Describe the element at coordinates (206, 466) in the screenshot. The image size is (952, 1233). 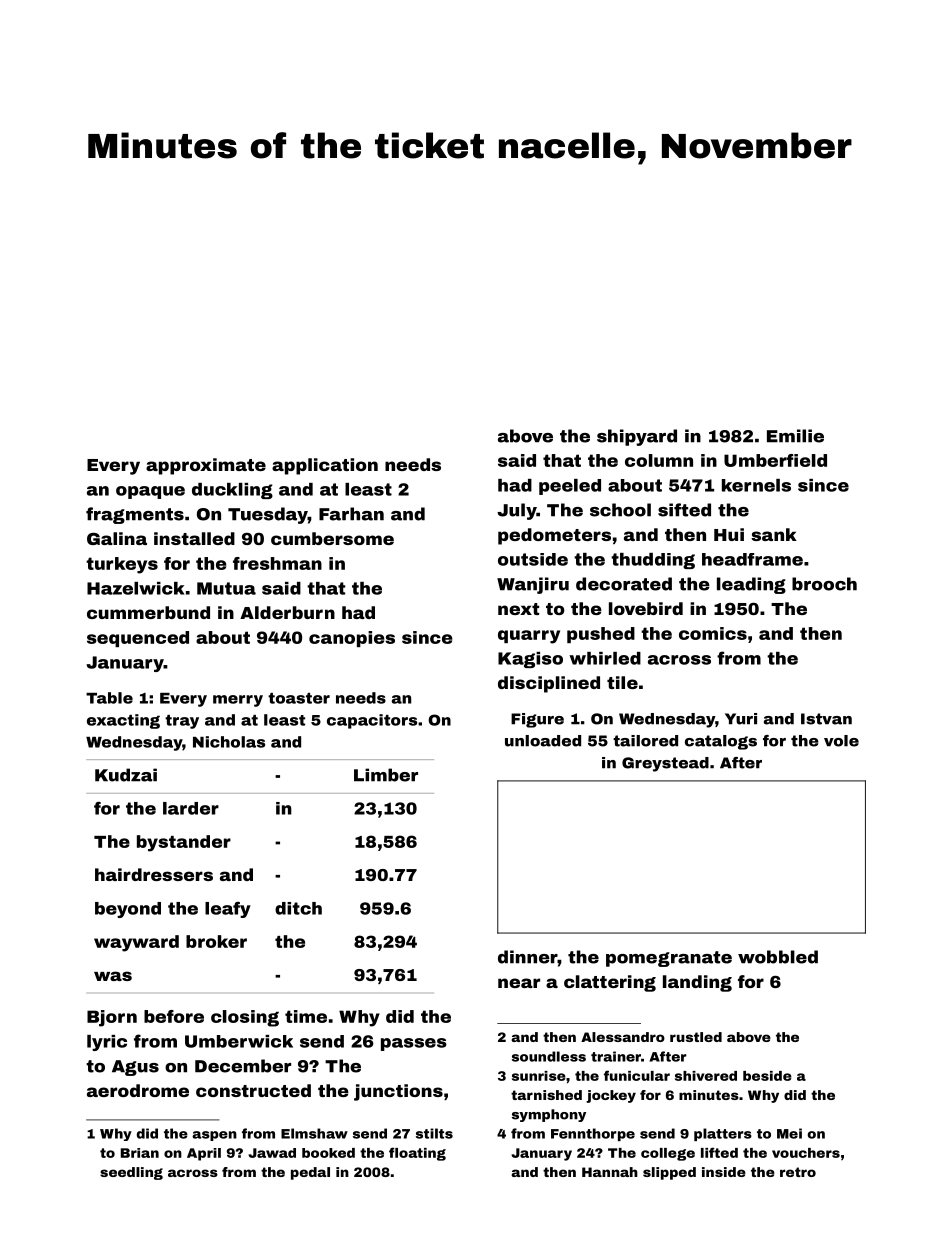
I see `approximate` at that location.
